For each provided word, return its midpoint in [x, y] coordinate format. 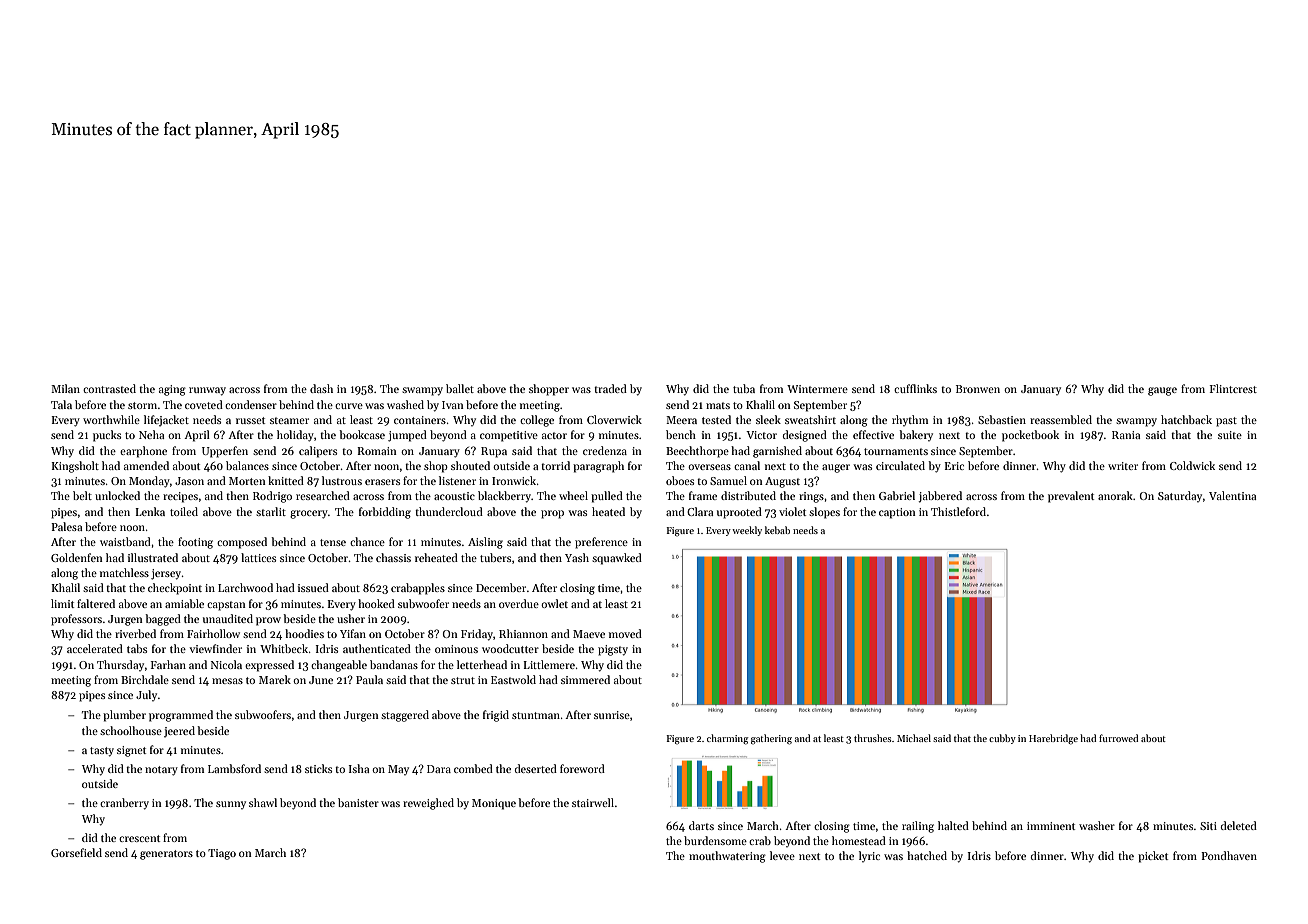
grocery [309, 514]
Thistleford [958, 511]
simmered [585, 679]
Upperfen [225, 452]
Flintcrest [1233, 388]
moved [625, 633]
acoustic [454, 496]
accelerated [95, 648]
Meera [681, 420]
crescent [139, 838]
